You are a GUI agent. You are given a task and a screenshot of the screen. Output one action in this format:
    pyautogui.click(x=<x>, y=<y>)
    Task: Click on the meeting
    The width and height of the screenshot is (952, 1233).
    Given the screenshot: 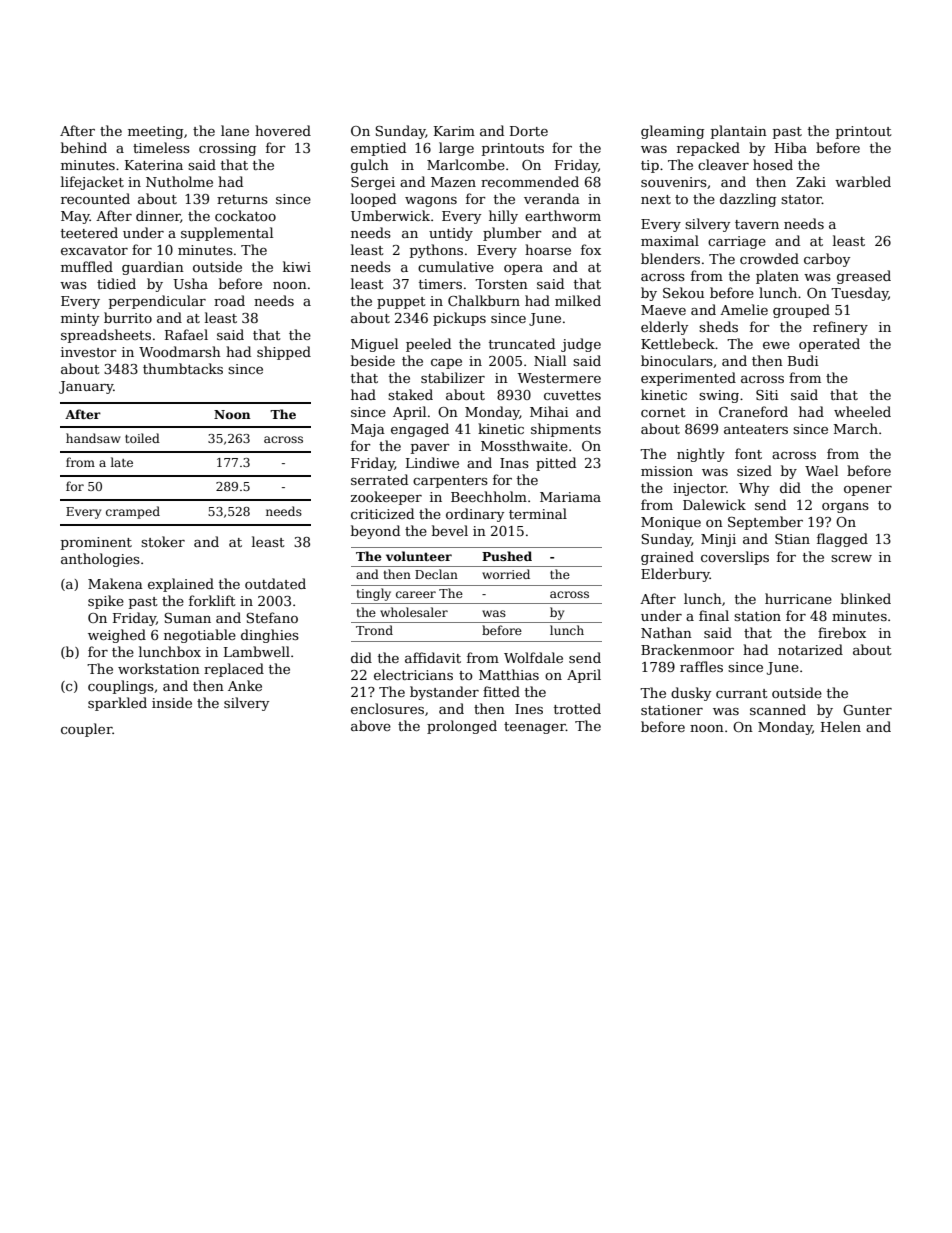 What is the action you would take?
    pyautogui.click(x=155, y=132)
